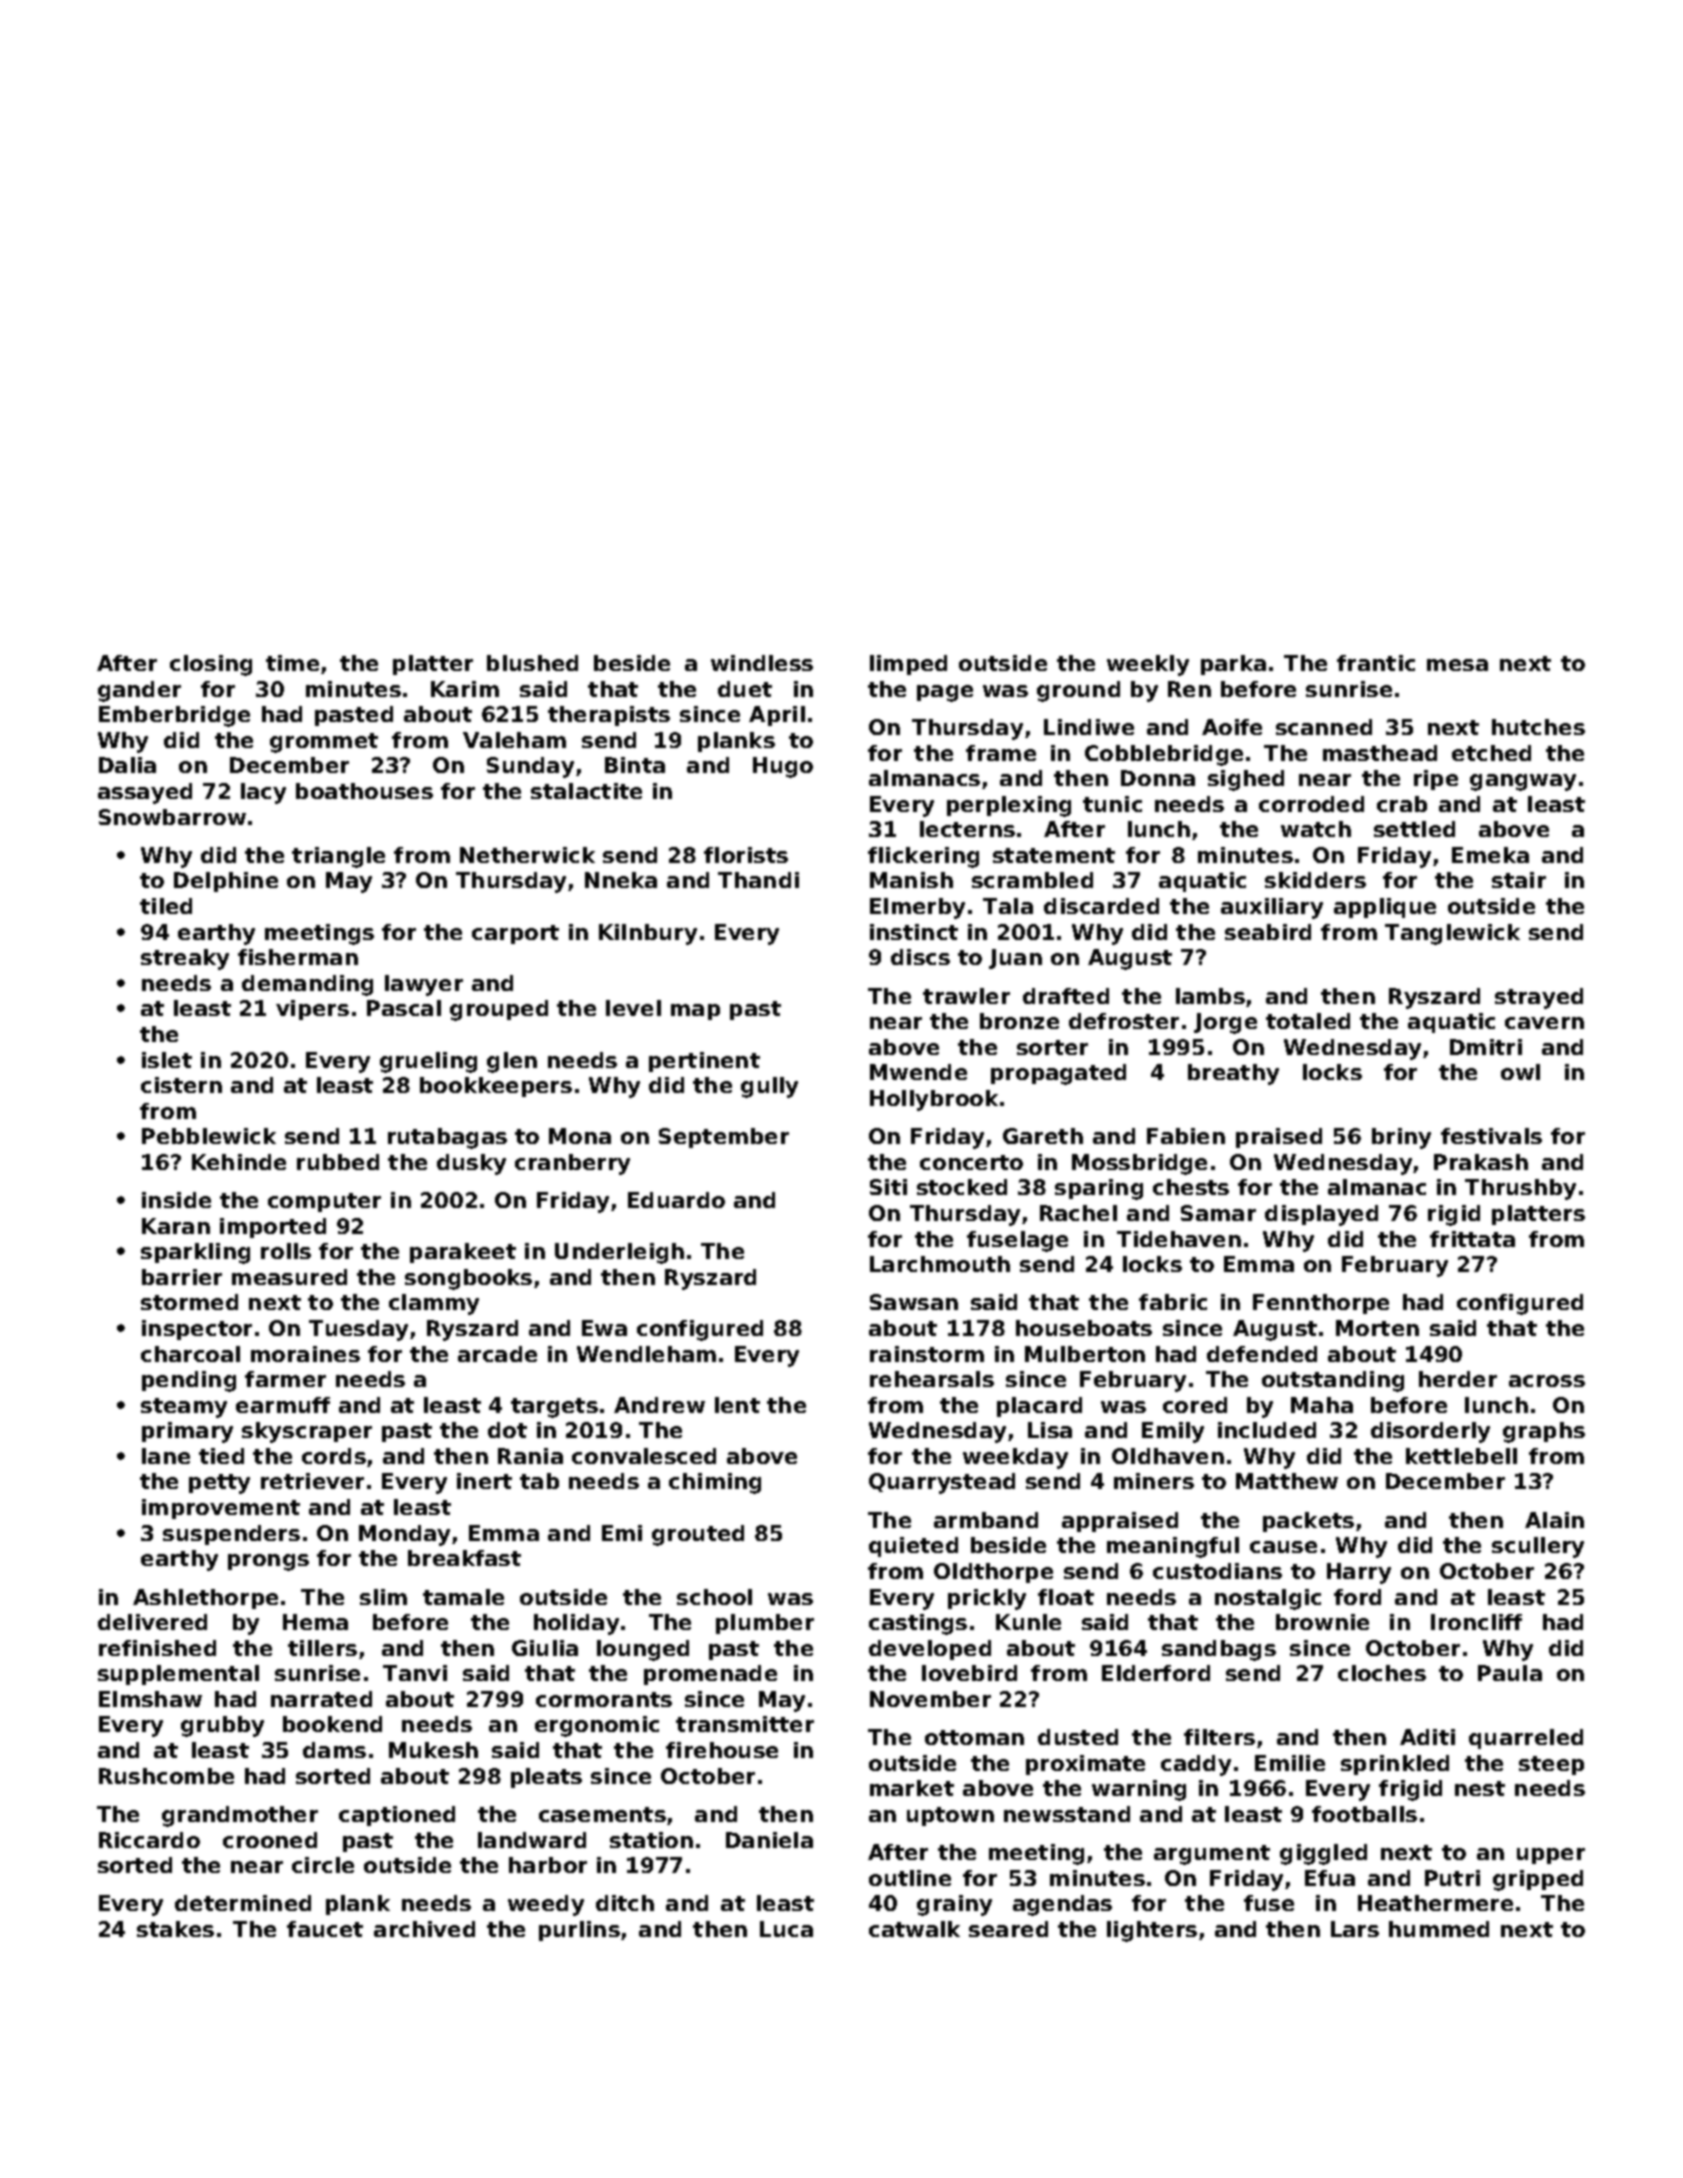 The height and width of the screenshot is (2178, 1683). Describe the element at coordinates (397, 1816) in the screenshot. I see `captioned` at that location.
